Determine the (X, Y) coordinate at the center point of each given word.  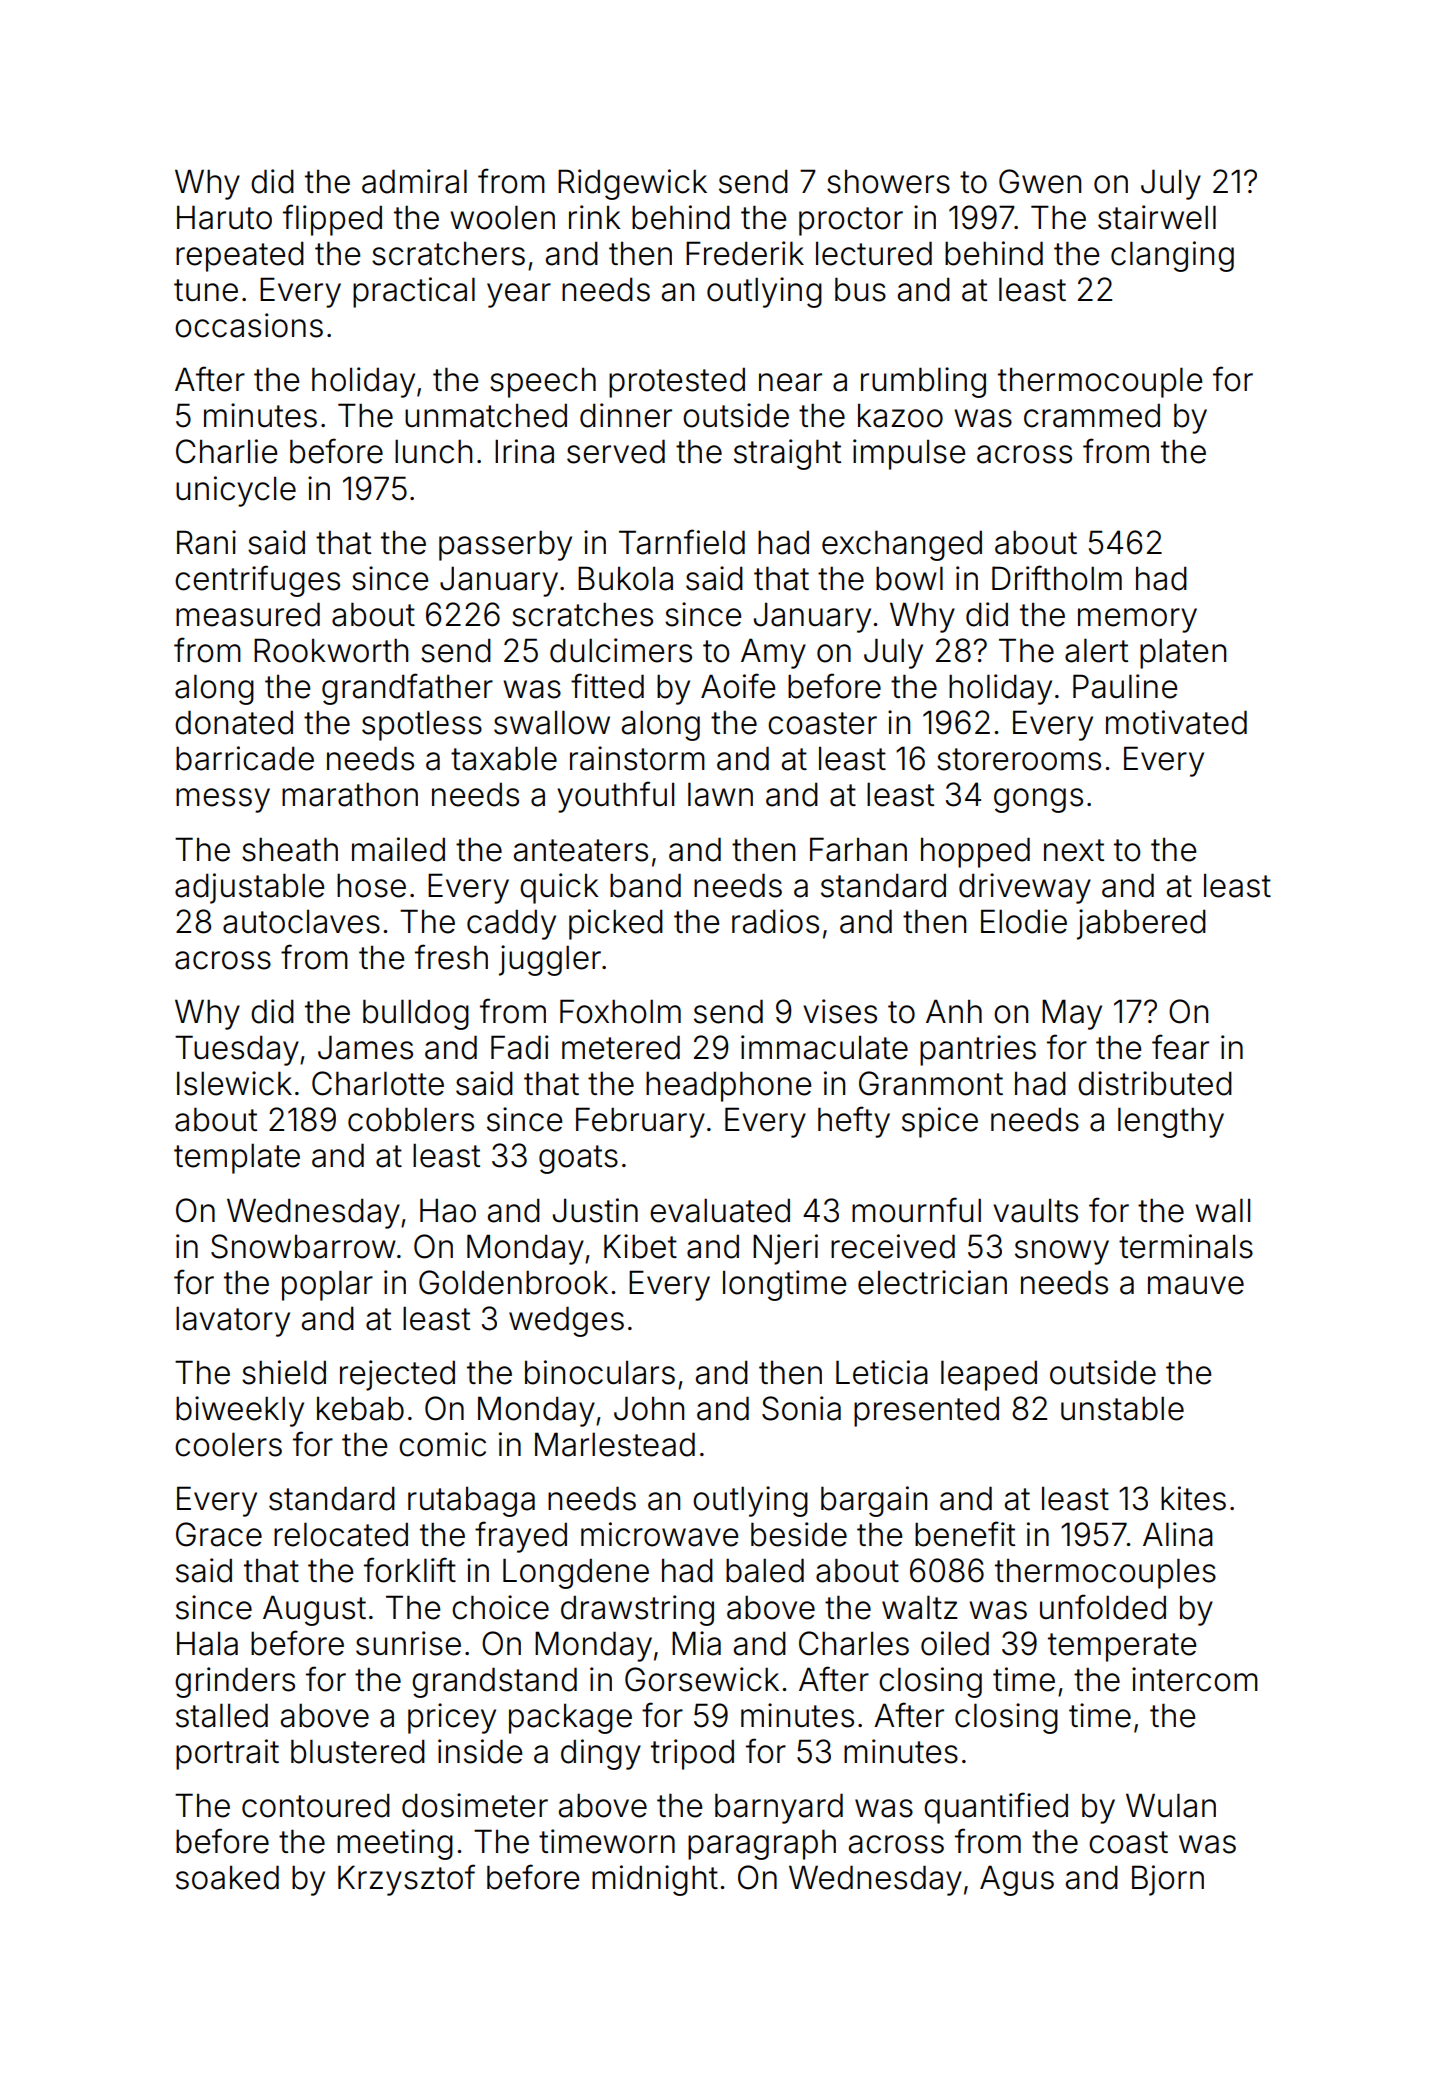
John (649, 1408)
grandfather (407, 689)
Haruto (224, 217)
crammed (1092, 415)
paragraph (762, 1844)
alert (1096, 650)
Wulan (1171, 1805)
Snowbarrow (303, 1246)
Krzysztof (406, 1880)
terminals (1186, 1246)
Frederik (745, 253)
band (645, 885)
